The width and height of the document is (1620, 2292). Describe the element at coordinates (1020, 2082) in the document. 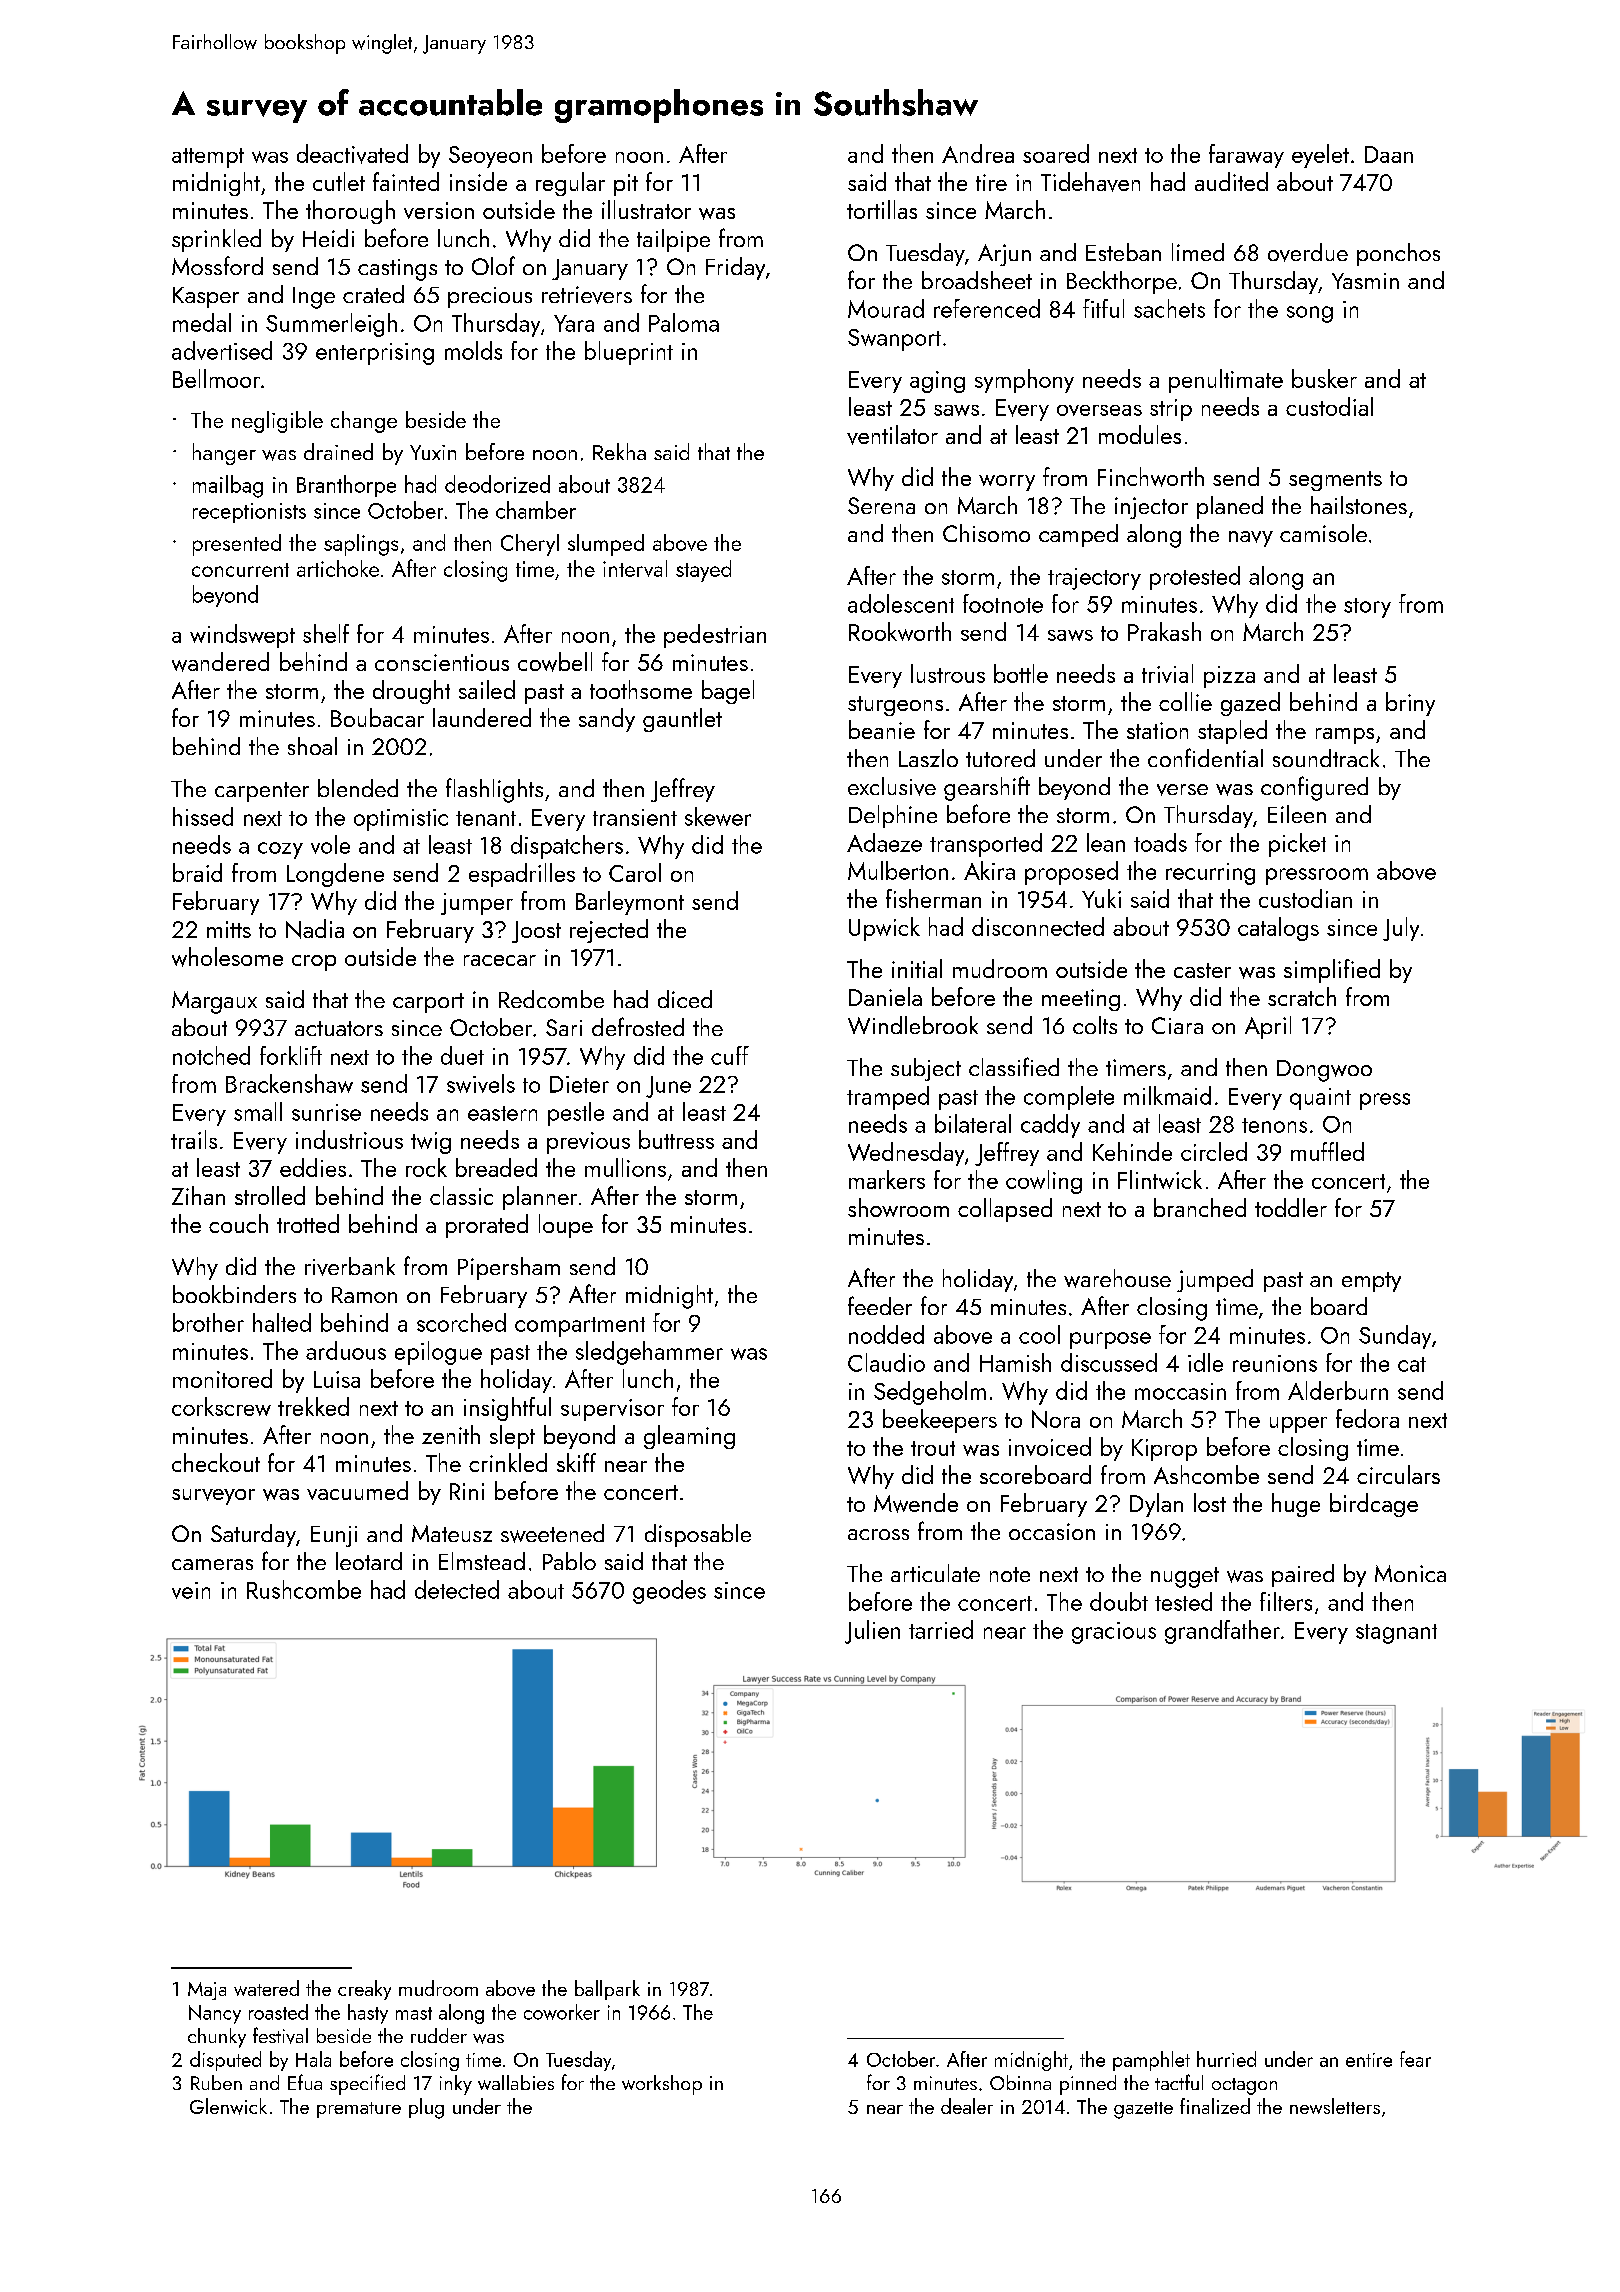

I see `Obinna` at that location.
